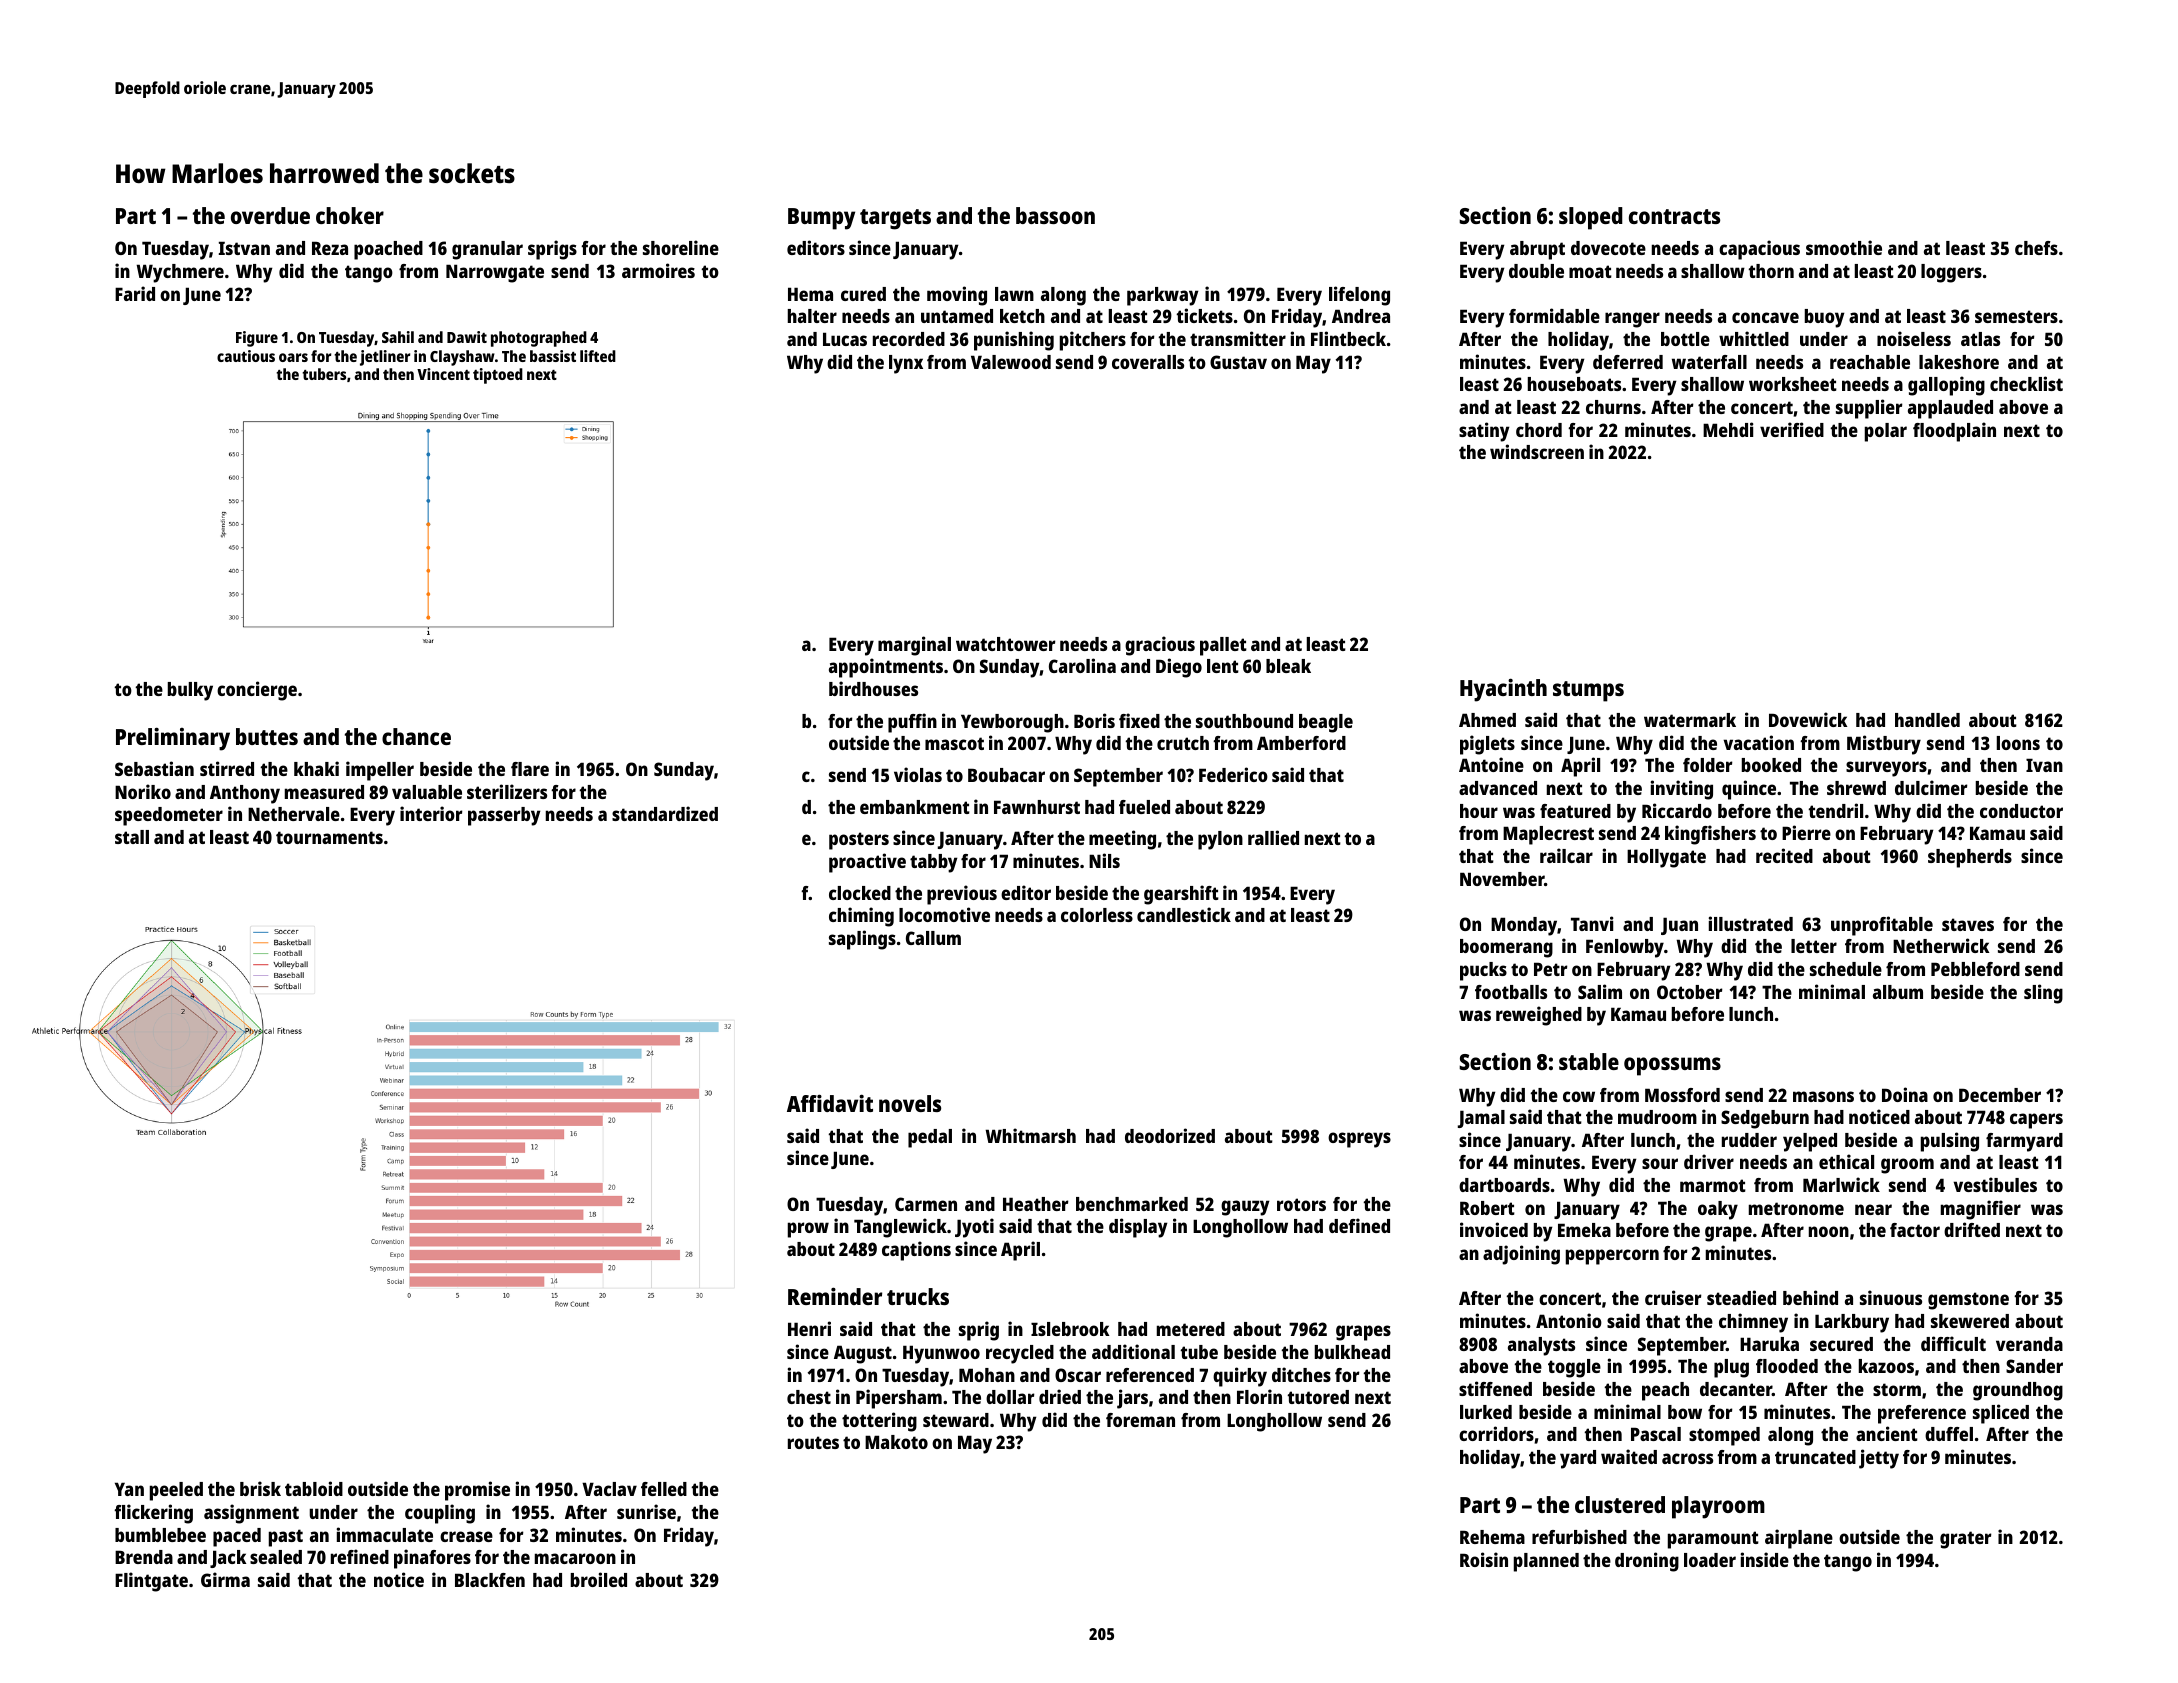 The width and height of the image is (2178, 1683). What do you see at coordinates (1484, 432) in the image?
I see `satiny` at bounding box center [1484, 432].
